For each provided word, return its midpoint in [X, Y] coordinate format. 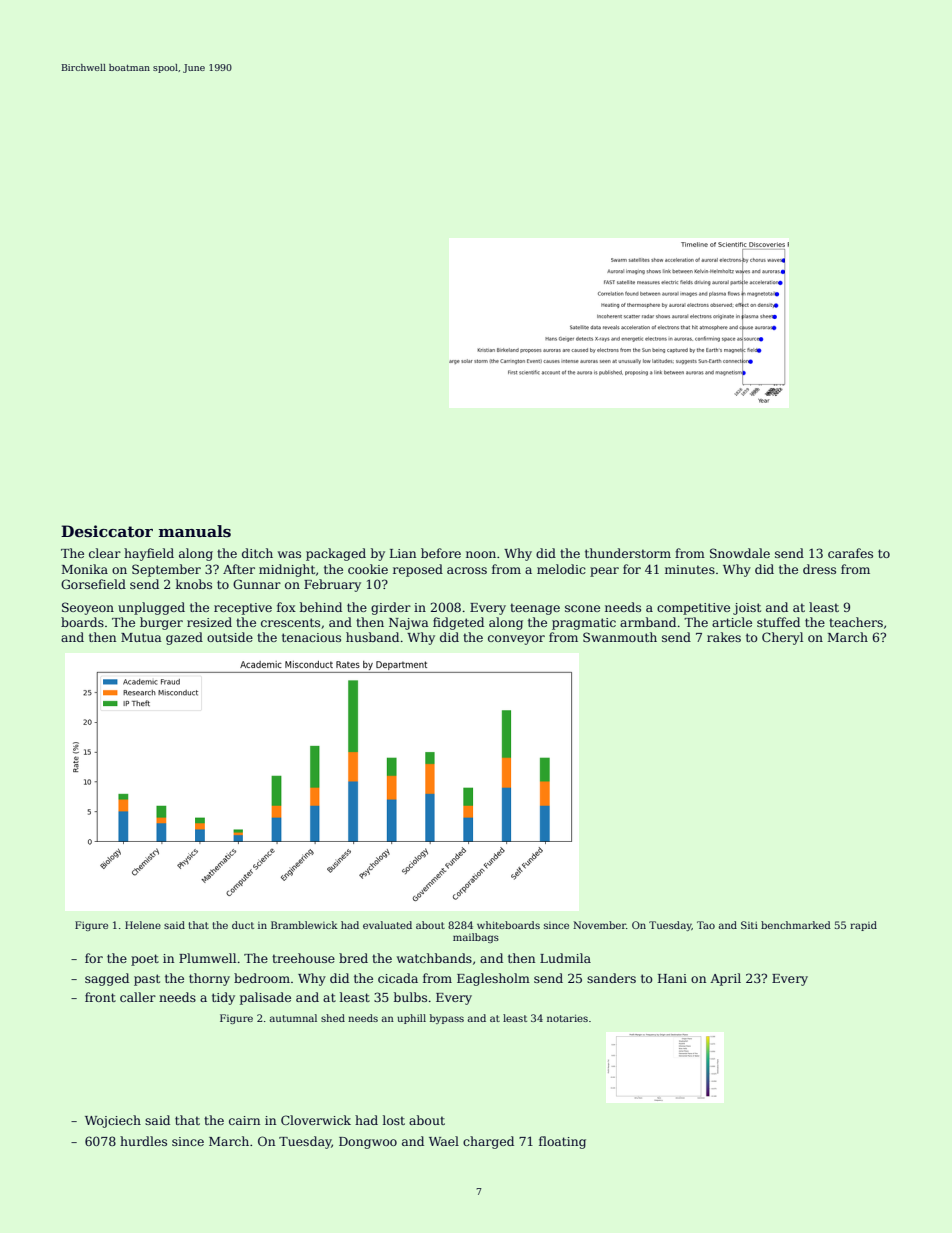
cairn [244, 1120]
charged [488, 1142]
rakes [724, 637]
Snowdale [740, 553]
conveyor [516, 640]
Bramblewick [304, 925]
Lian [403, 553]
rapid [863, 926]
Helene [143, 925]
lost [394, 1120]
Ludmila [565, 958]
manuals [195, 531]
